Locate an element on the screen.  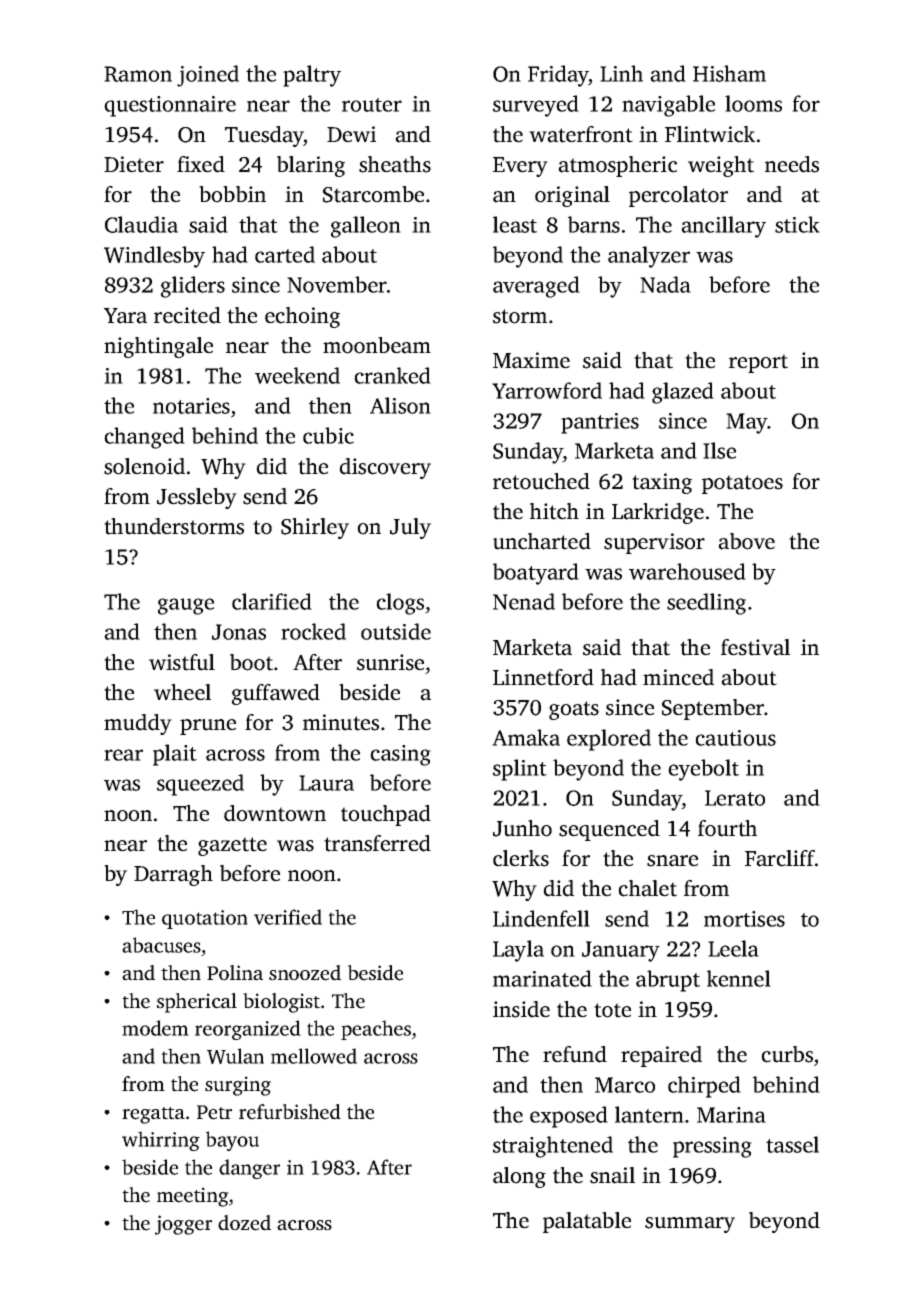
regatta is located at coordinates (153, 1115).
